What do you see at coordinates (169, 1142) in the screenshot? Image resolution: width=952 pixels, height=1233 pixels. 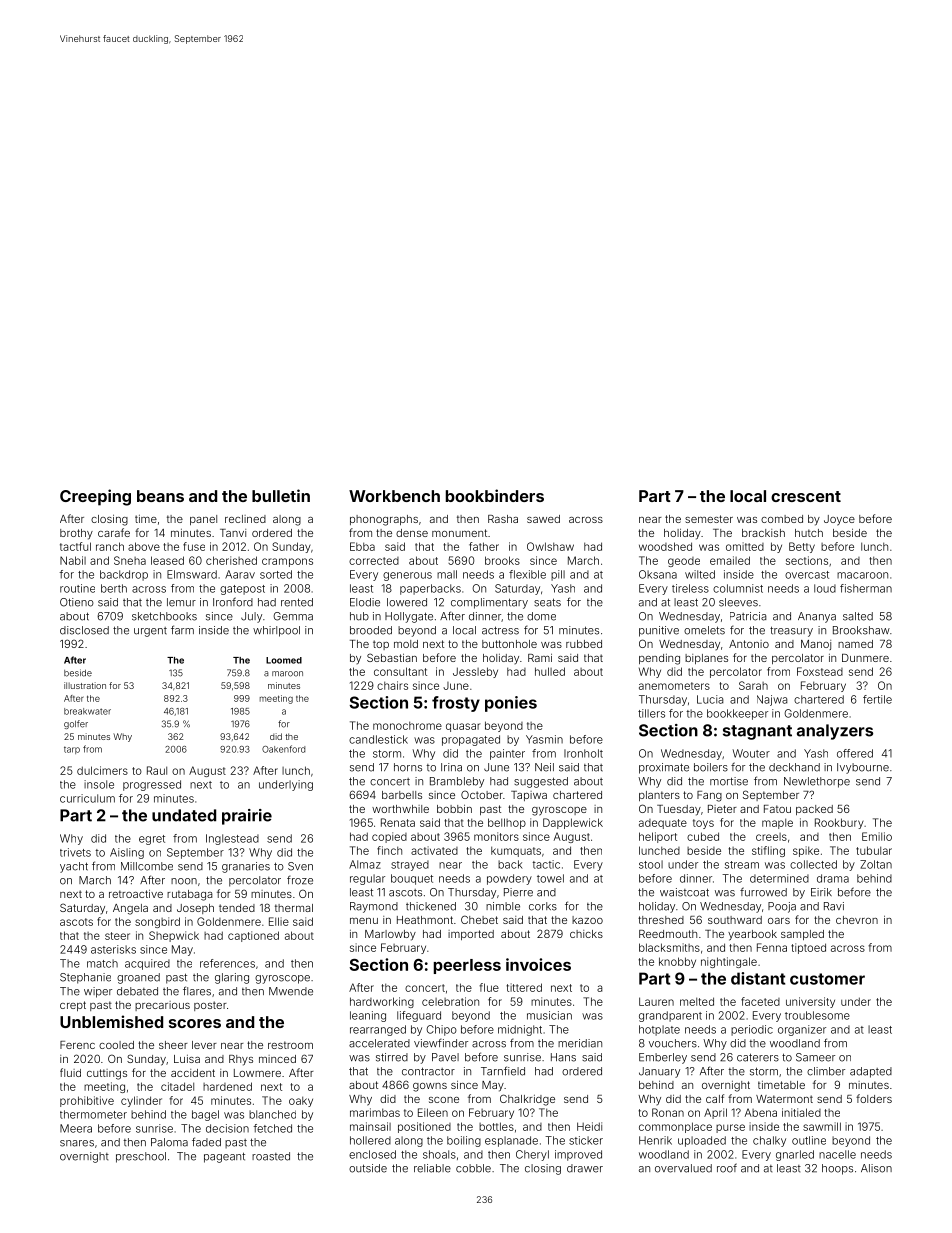 I see `Paloma` at bounding box center [169, 1142].
